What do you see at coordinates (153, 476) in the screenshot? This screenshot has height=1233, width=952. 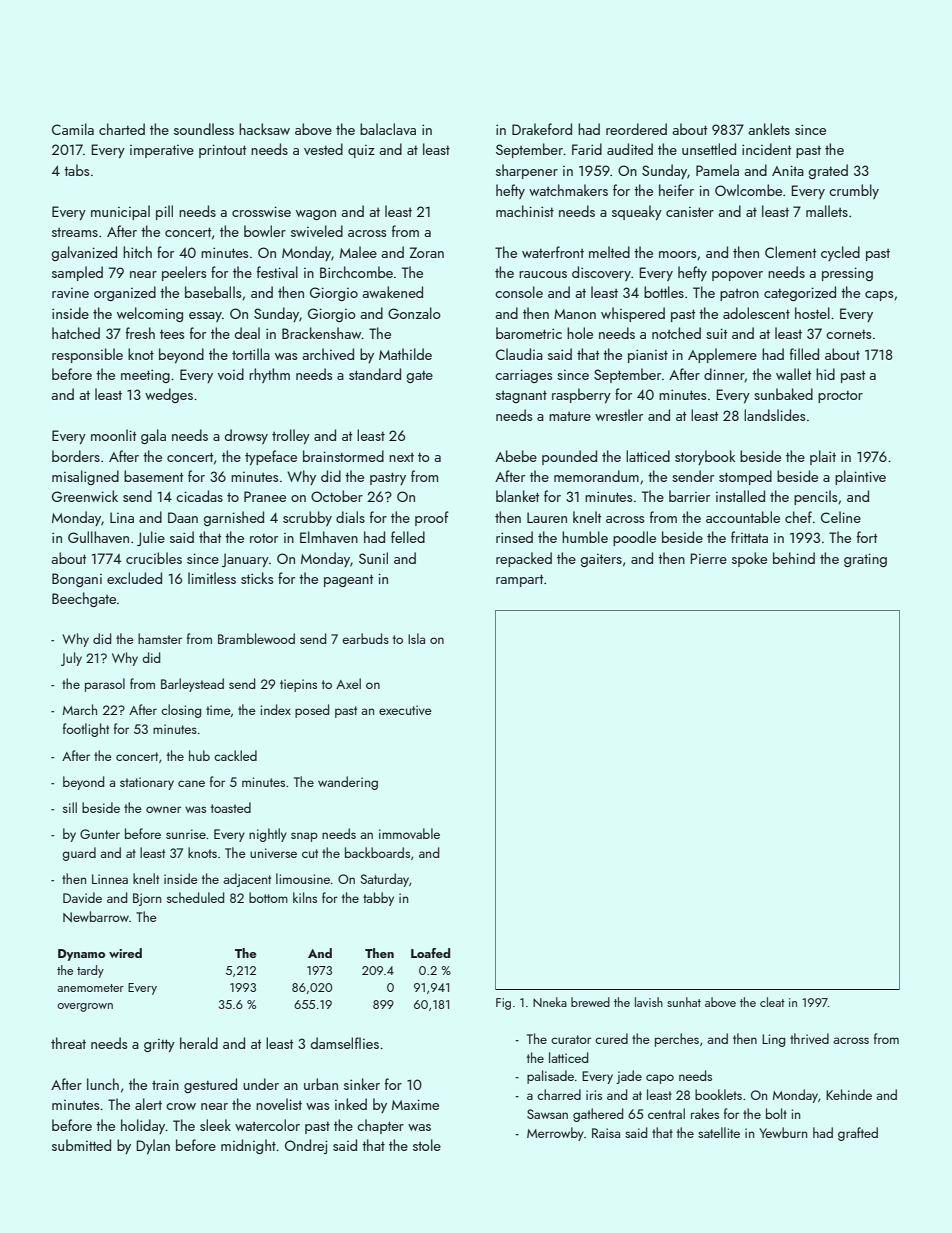 I see `basement` at bounding box center [153, 476].
